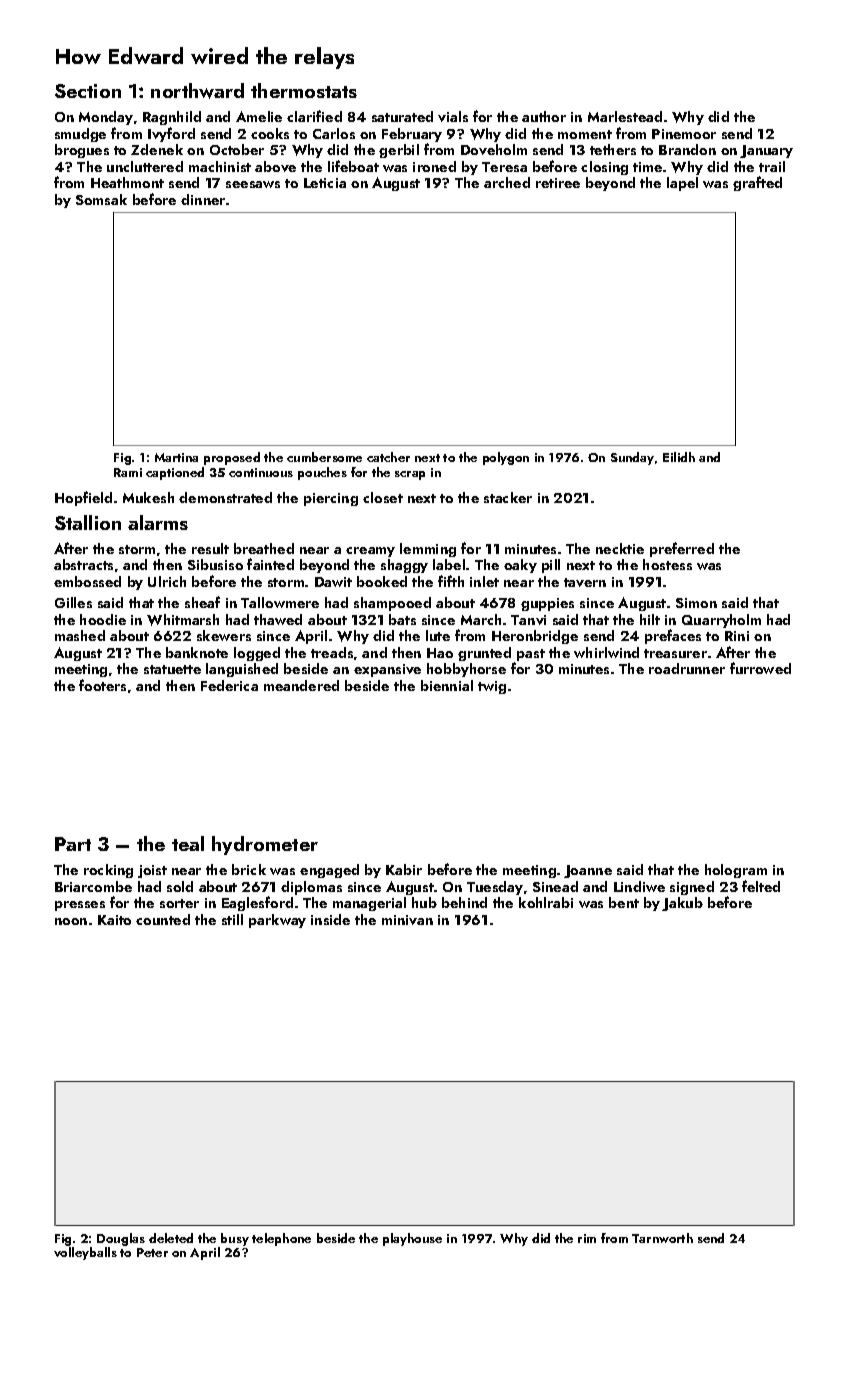  I want to click on cumbersome, so click(324, 457).
